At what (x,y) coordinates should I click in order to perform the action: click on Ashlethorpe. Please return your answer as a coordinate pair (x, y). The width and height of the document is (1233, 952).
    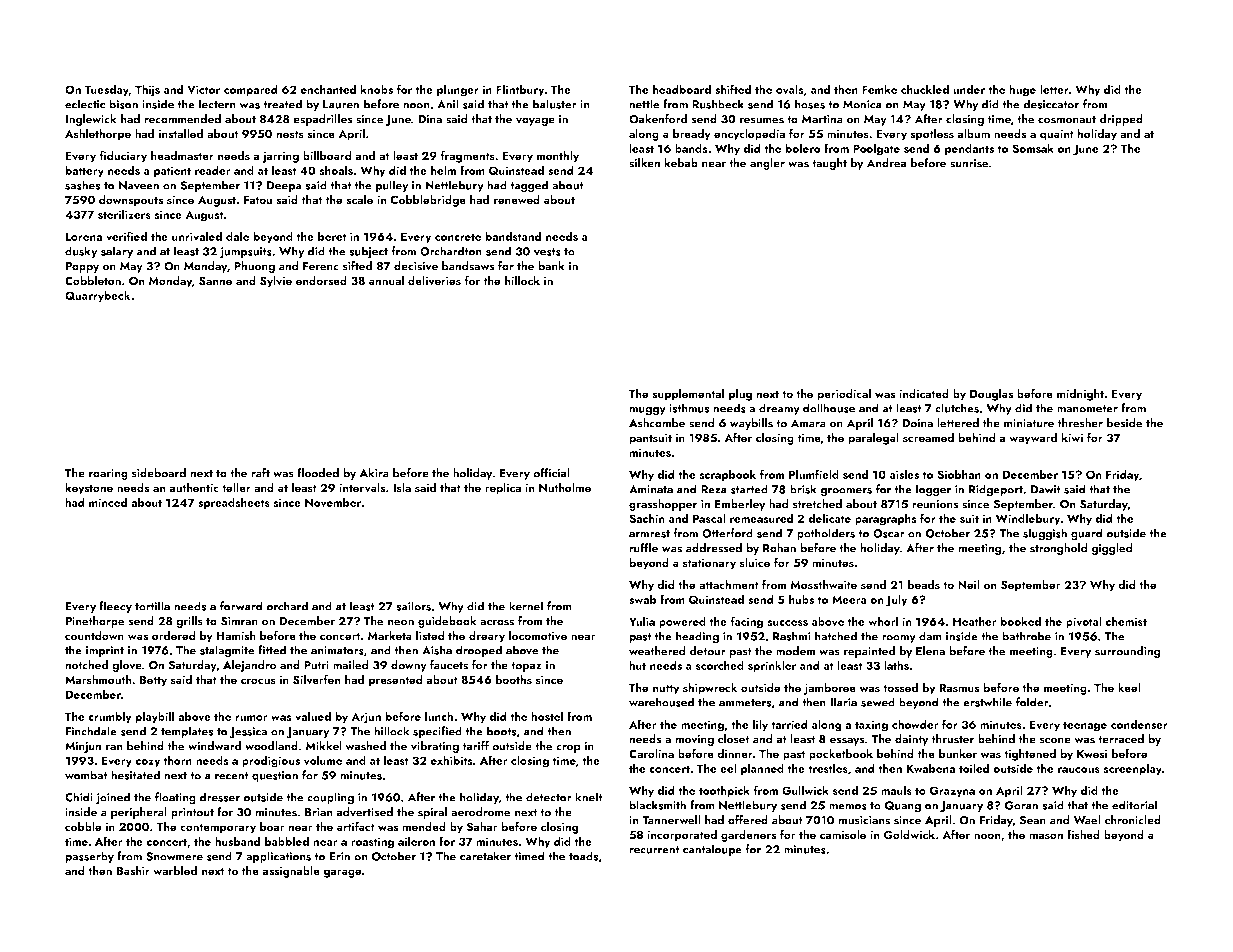
    Looking at the image, I should click on (98, 135).
